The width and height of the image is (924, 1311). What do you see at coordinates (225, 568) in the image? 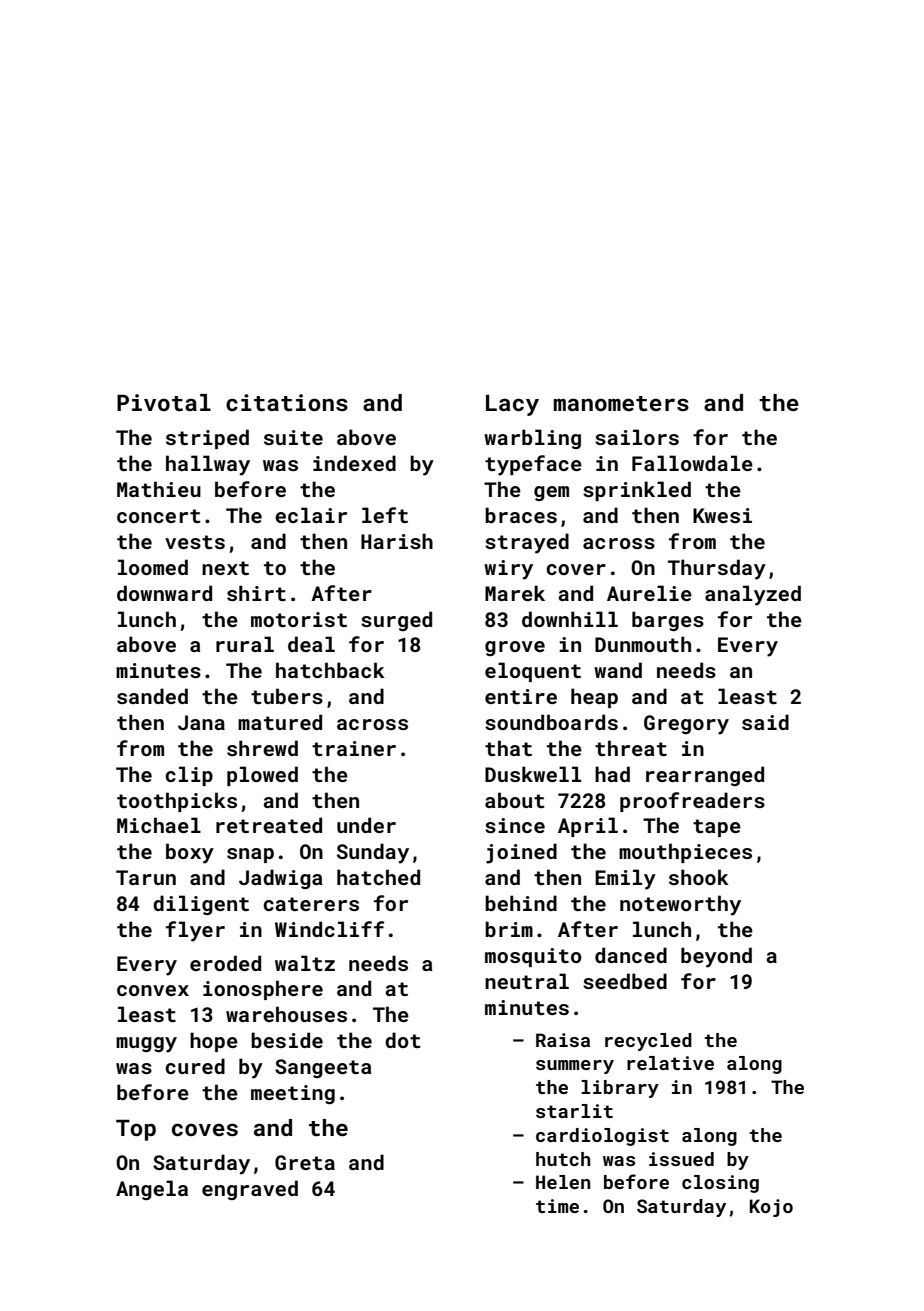
I see `next` at bounding box center [225, 568].
